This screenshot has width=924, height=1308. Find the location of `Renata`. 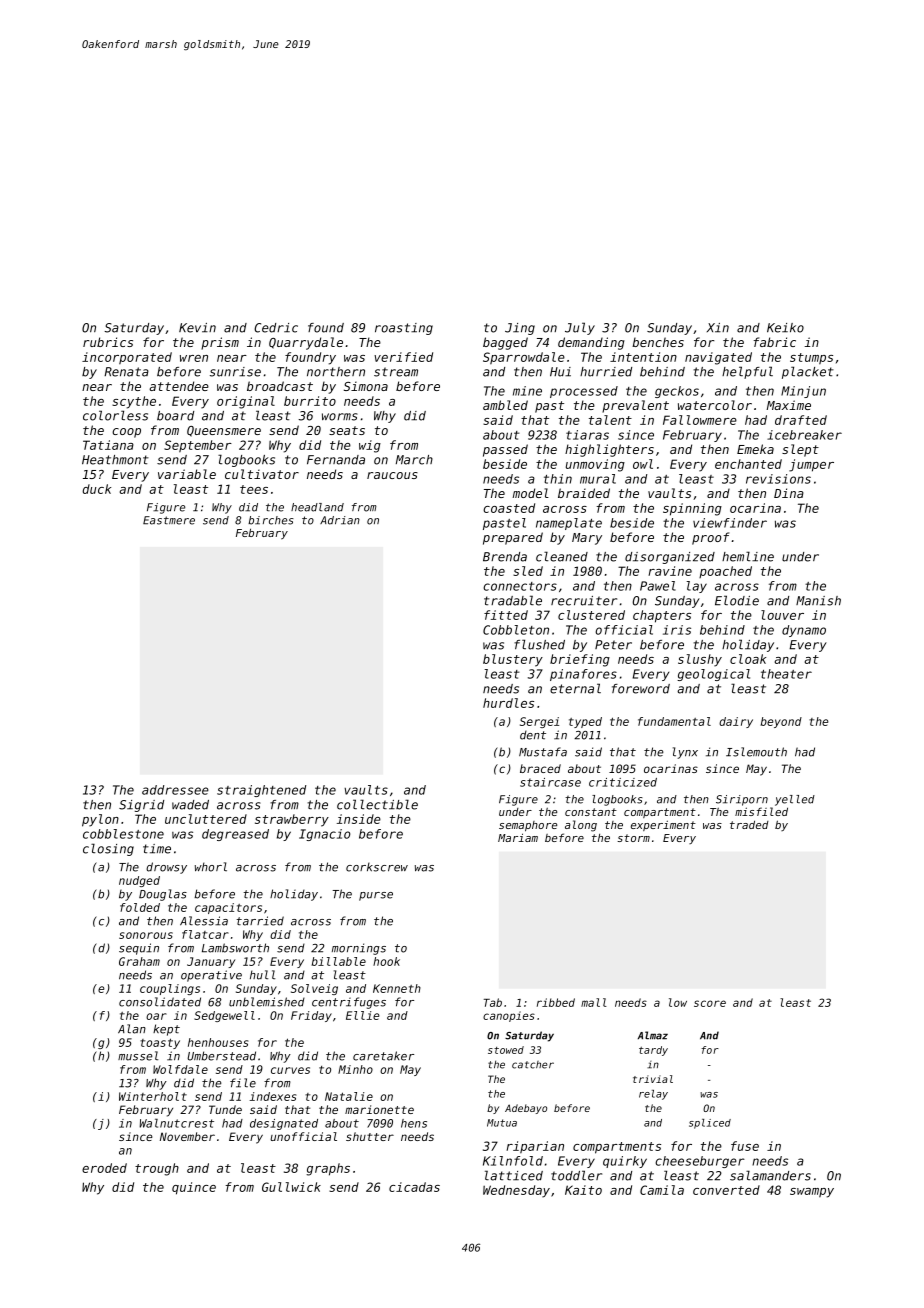

Renata is located at coordinates (126, 372).
